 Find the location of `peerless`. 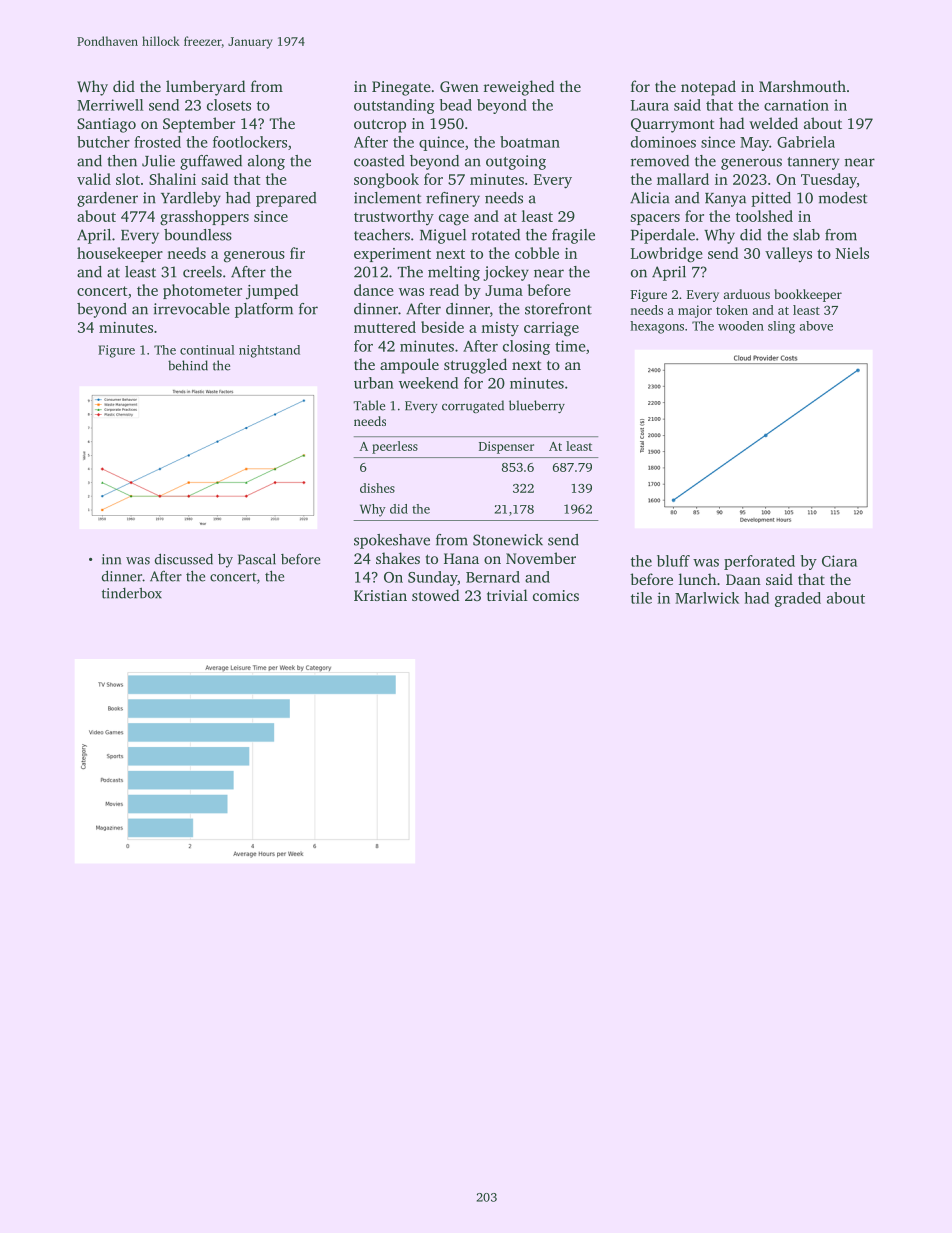

peerless is located at coordinates (395, 447).
